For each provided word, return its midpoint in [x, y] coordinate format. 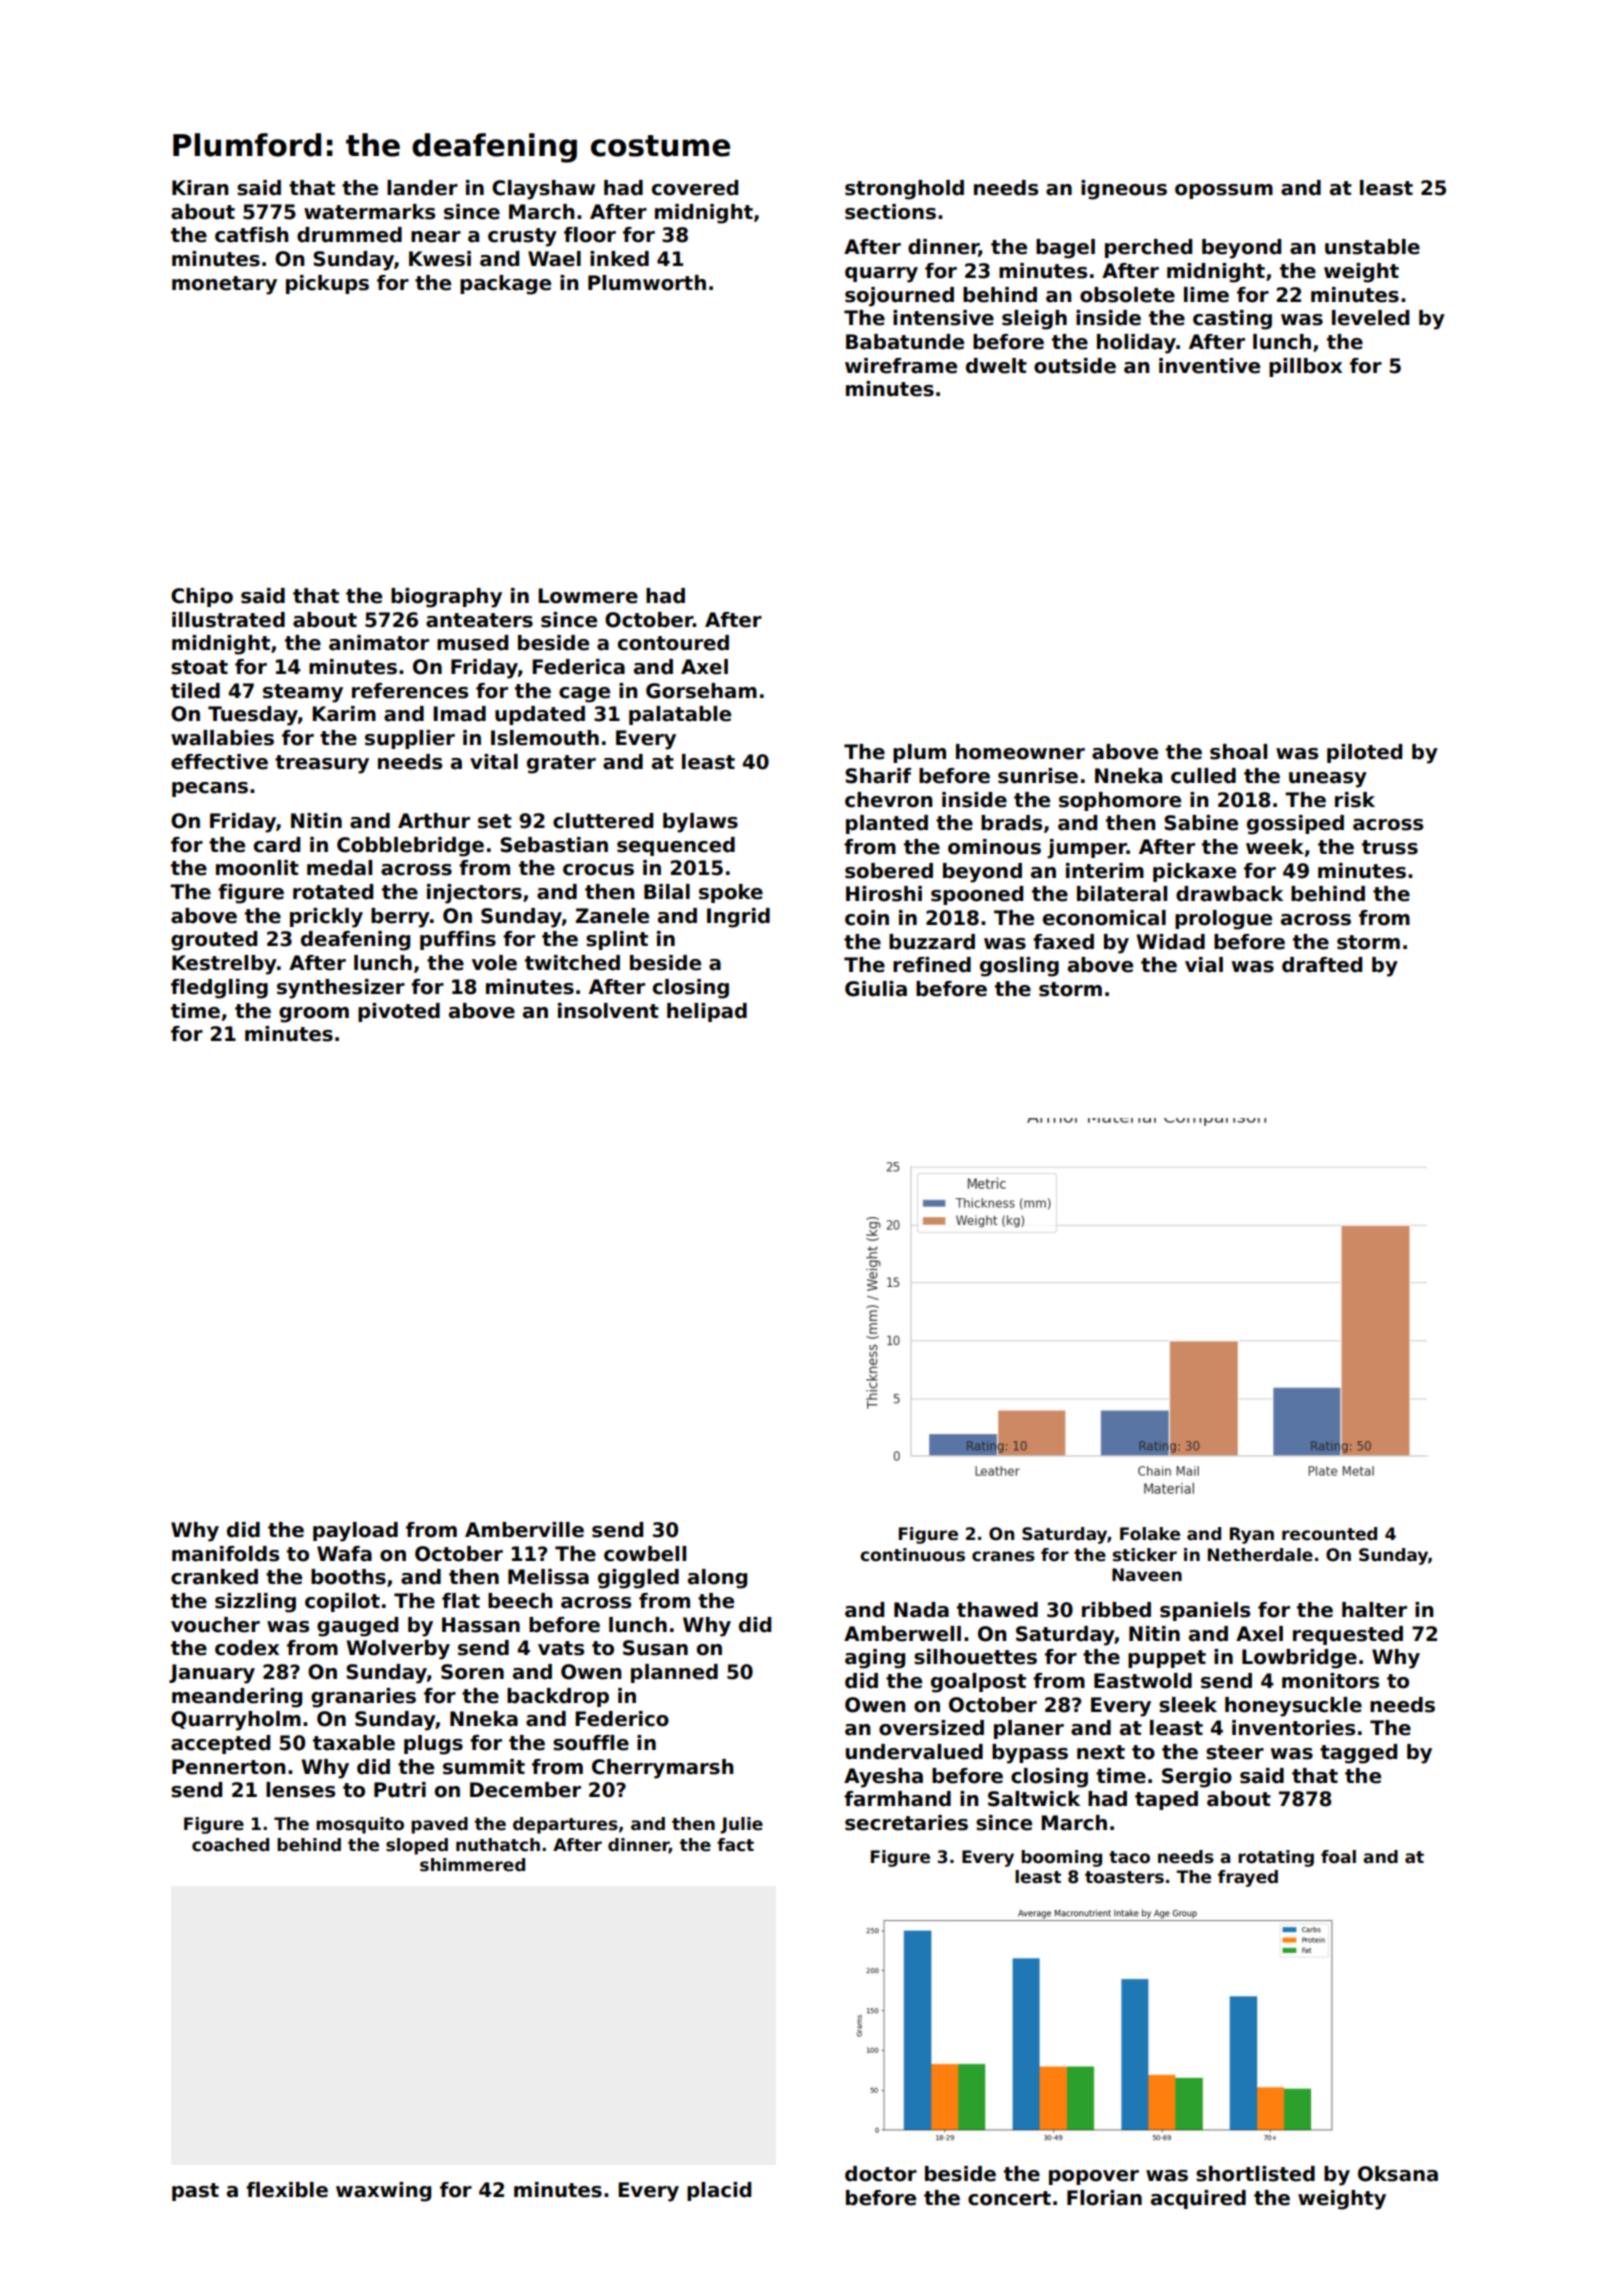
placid [719, 2191]
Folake [1150, 1534]
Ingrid [738, 918]
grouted [214, 941]
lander [422, 188]
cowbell [645, 1554]
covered [695, 188]
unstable [1372, 247]
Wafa [344, 1554]
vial [1204, 965]
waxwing [383, 2192]
